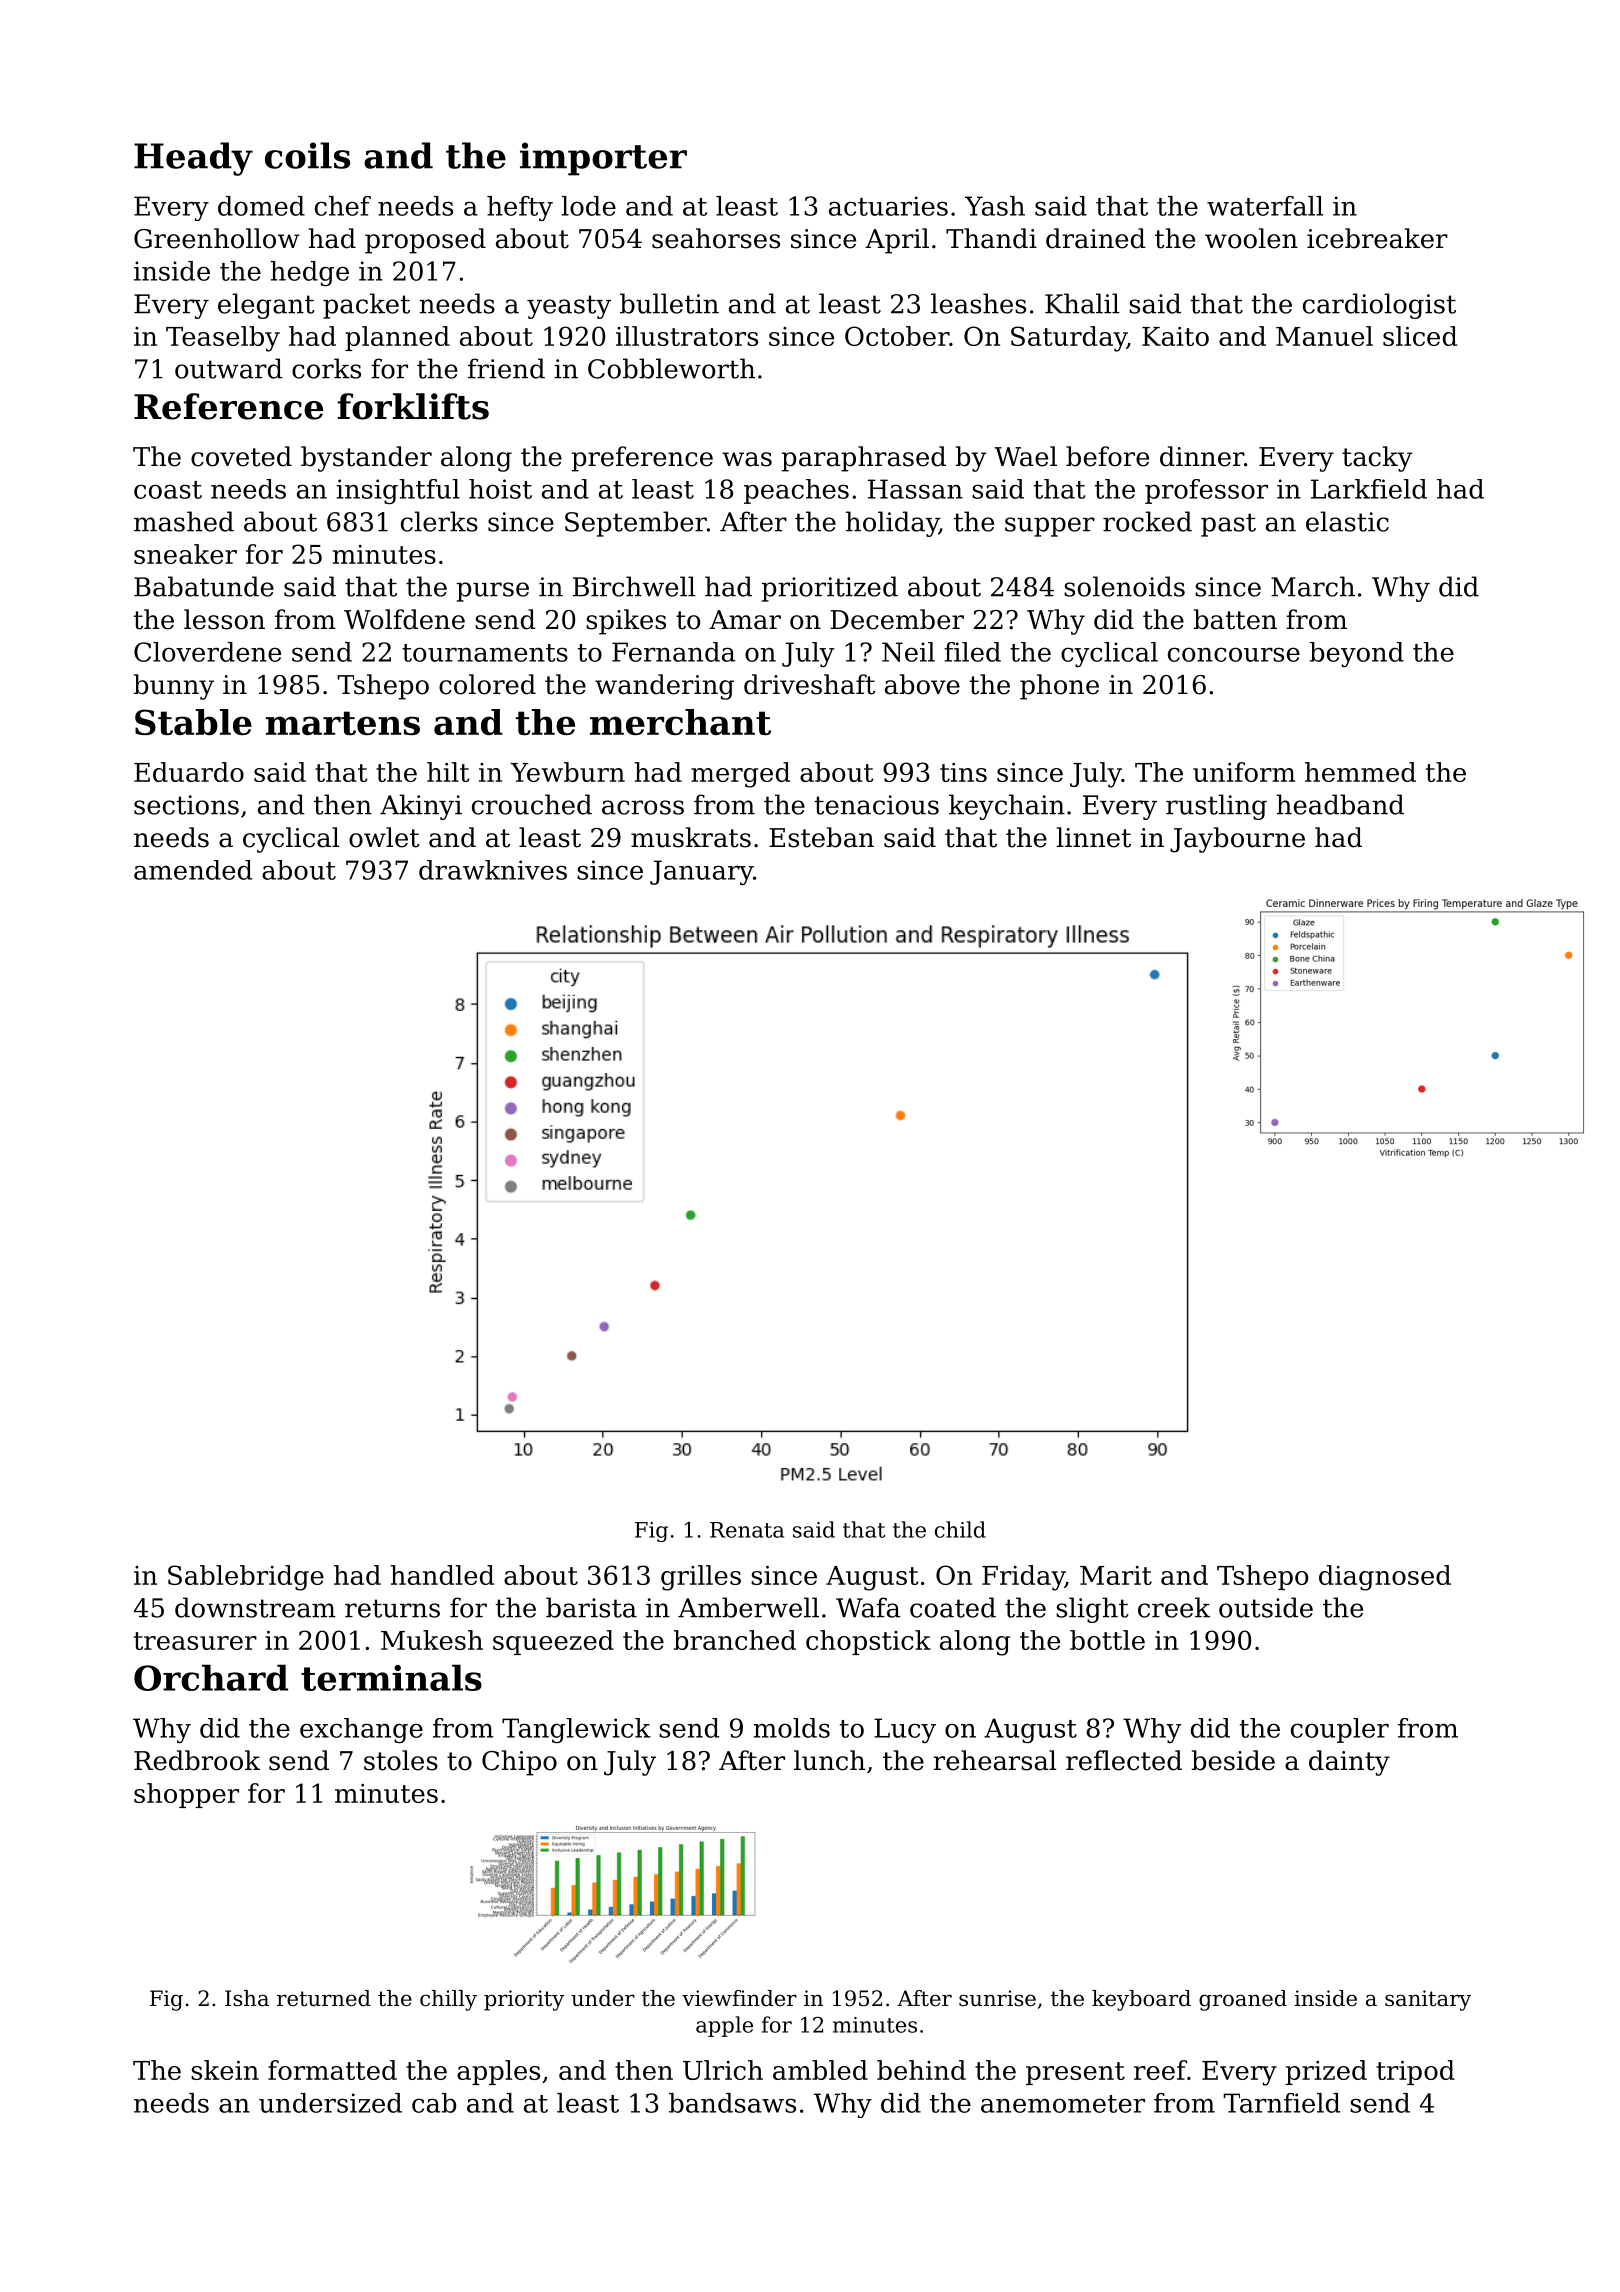  I want to click on sliced, so click(1420, 336).
